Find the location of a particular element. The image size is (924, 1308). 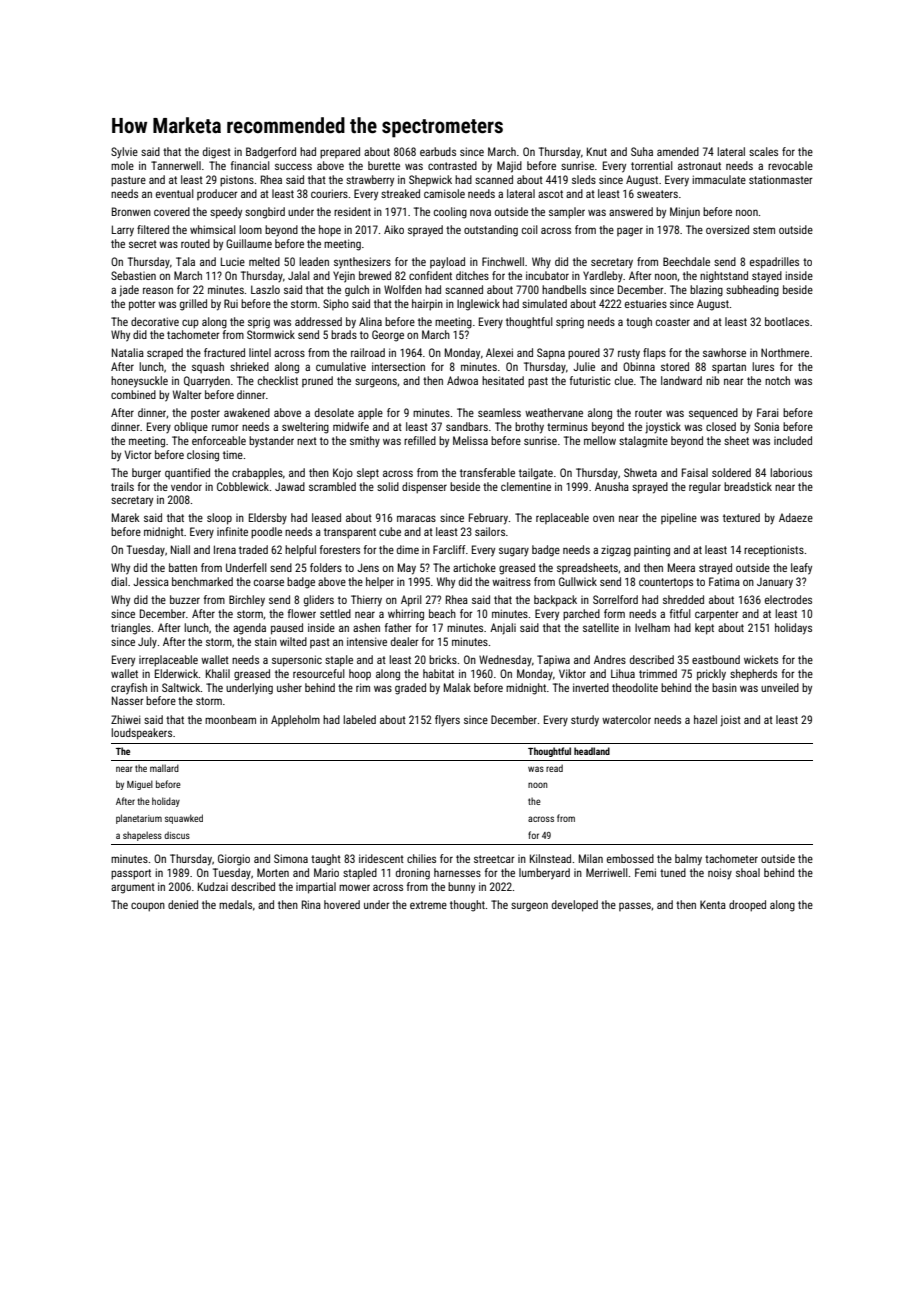

Malak is located at coordinates (457, 687).
